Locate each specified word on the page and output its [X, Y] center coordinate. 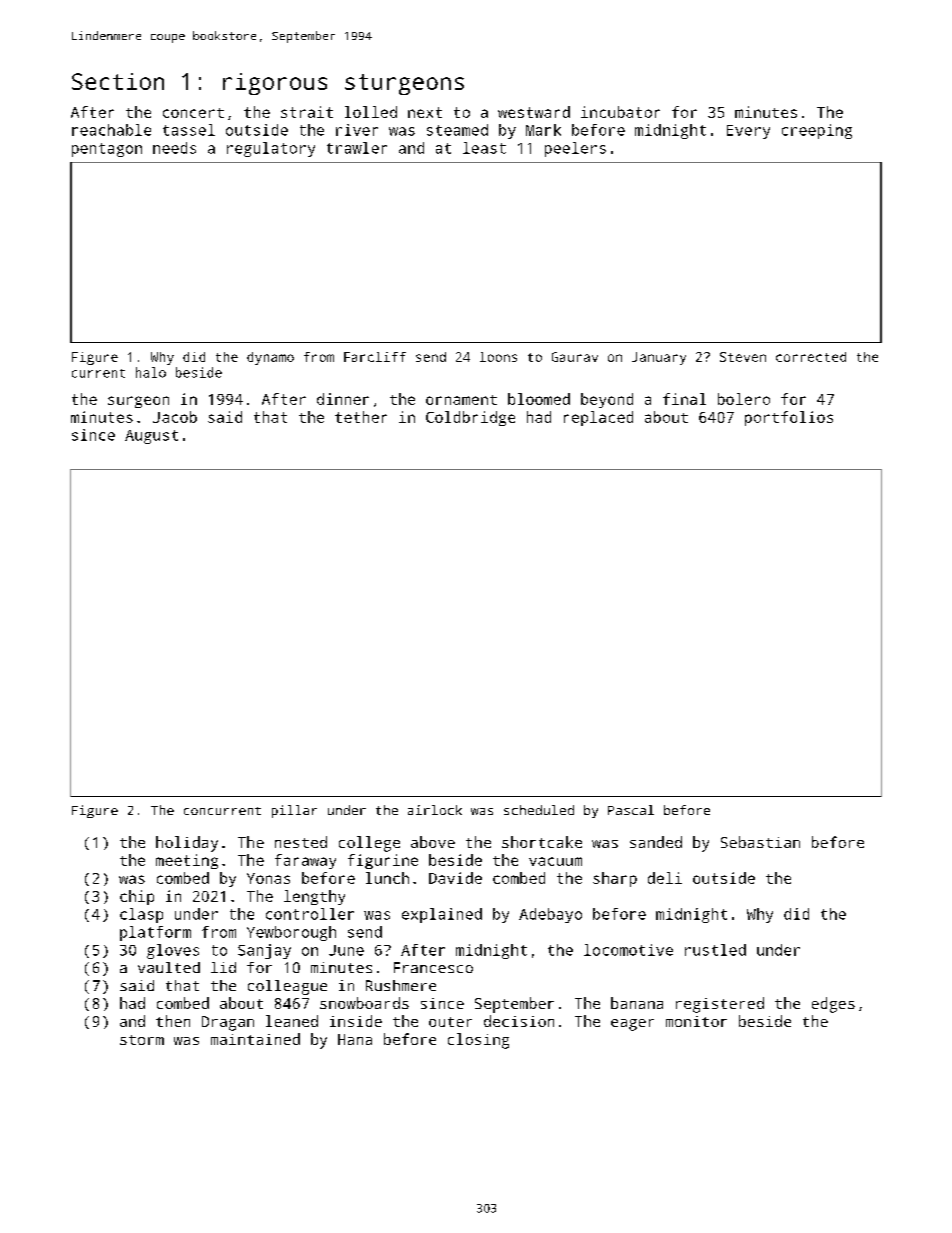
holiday [187, 844]
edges [833, 1005]
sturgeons [404, 84]
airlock [435, 810]
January [659, 358]
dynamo [270, 358]
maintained [255, 1039]
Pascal [631, 810]
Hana [355, 1039]
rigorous [275, 84]
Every [748, 132]
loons [498, 357]
